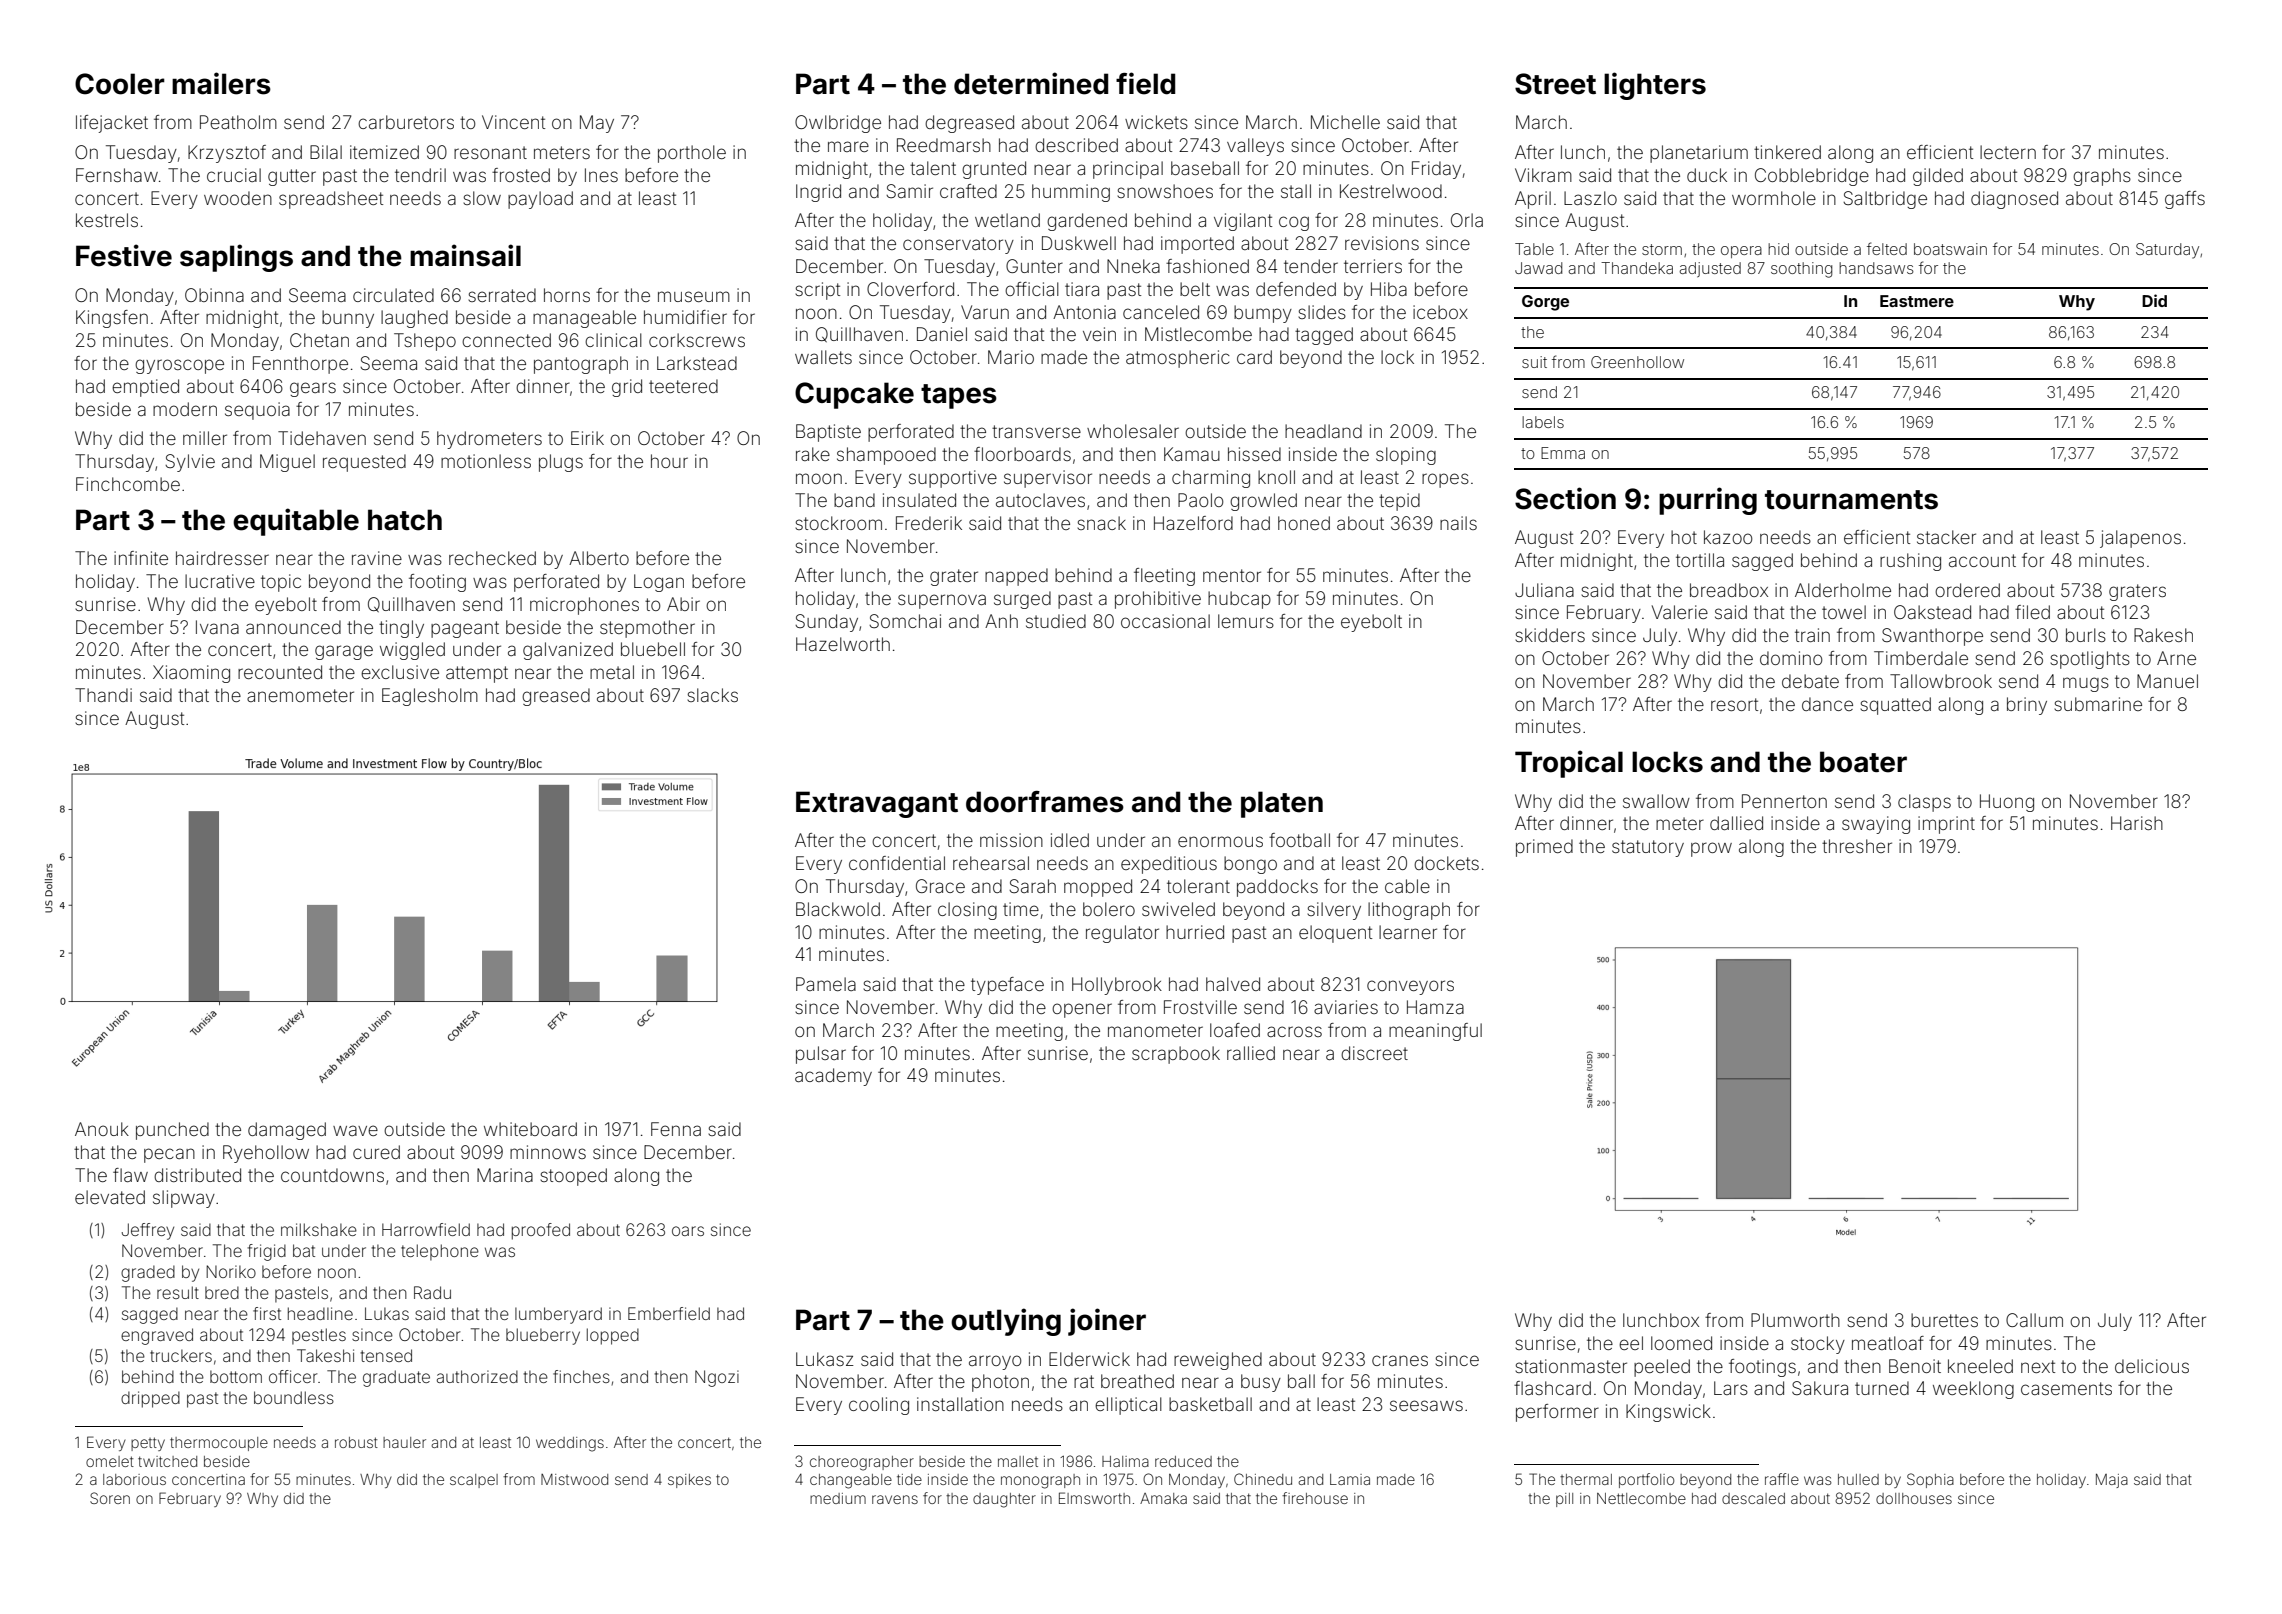 Image resolution: width=2282 pixels, height=1614 pixels. Describe the element at coordinates (2185, 200) in the screenshot. I see `gaffs` at that location.
